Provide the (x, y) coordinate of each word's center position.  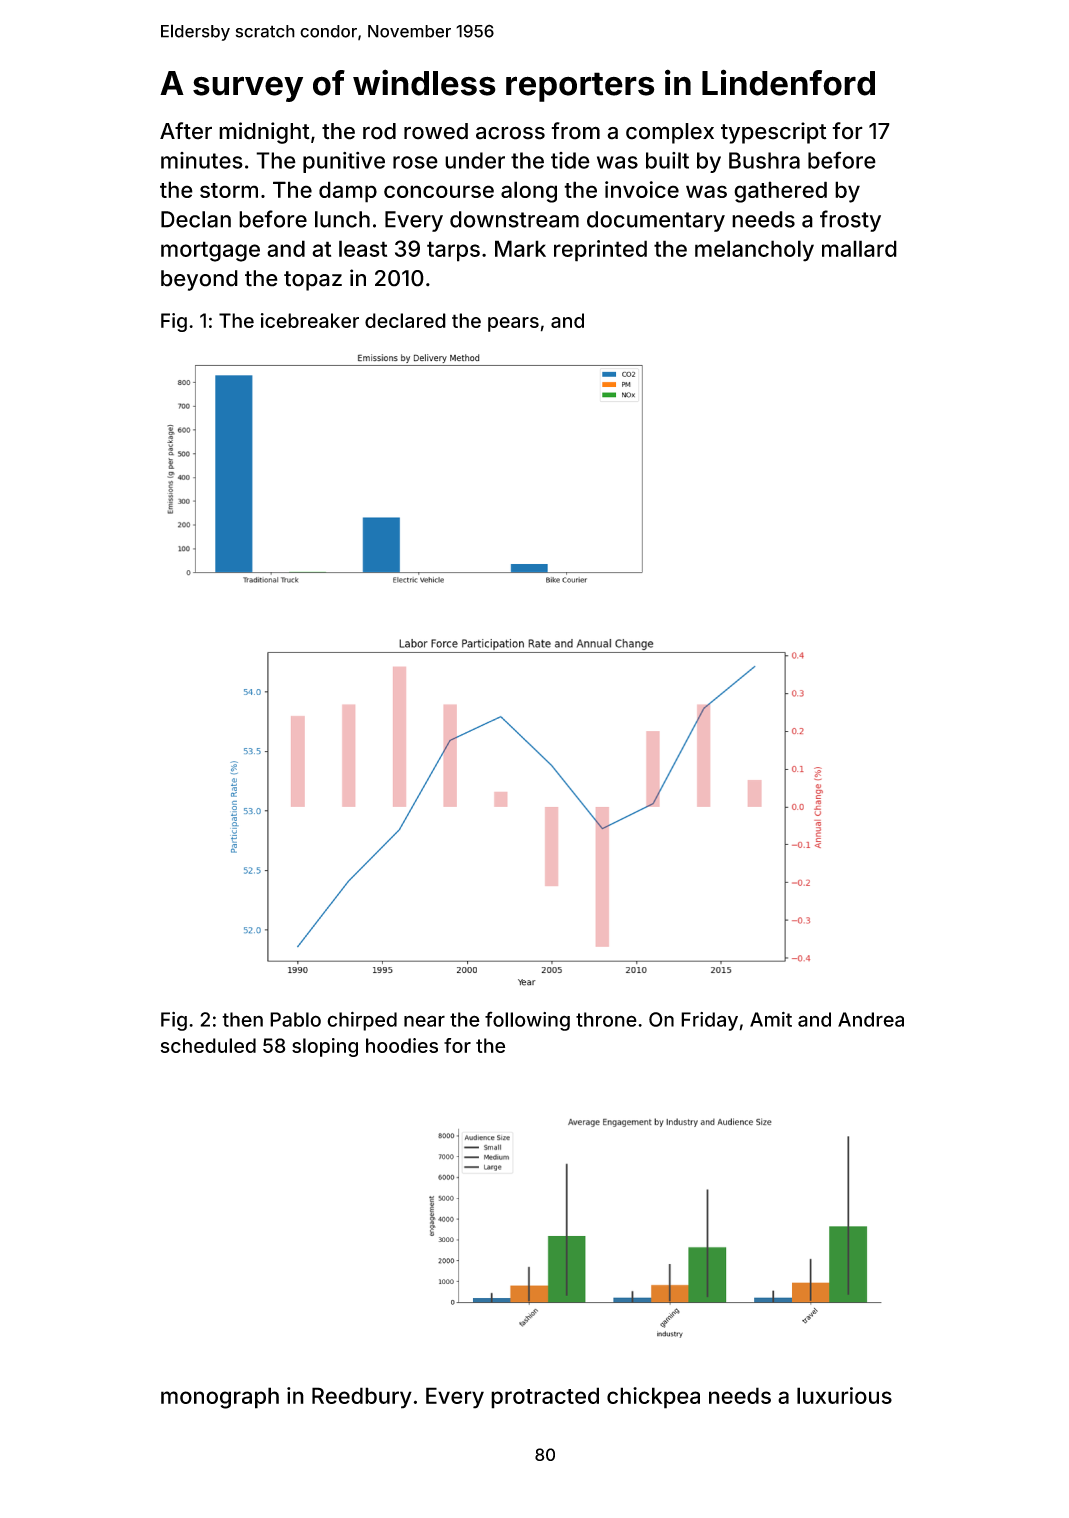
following (527, 1021)
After (186, 131)
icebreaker (310, 320)
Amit (771, 1019)
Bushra (764, 160)
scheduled (208, 1045)
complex (670, 133)
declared (405, 320)
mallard (859, 248)
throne (606, 1019)
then (242, 1019)
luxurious (844, 1395)
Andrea (871, 1019)
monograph (220, 1398)
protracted (545, 1398)
